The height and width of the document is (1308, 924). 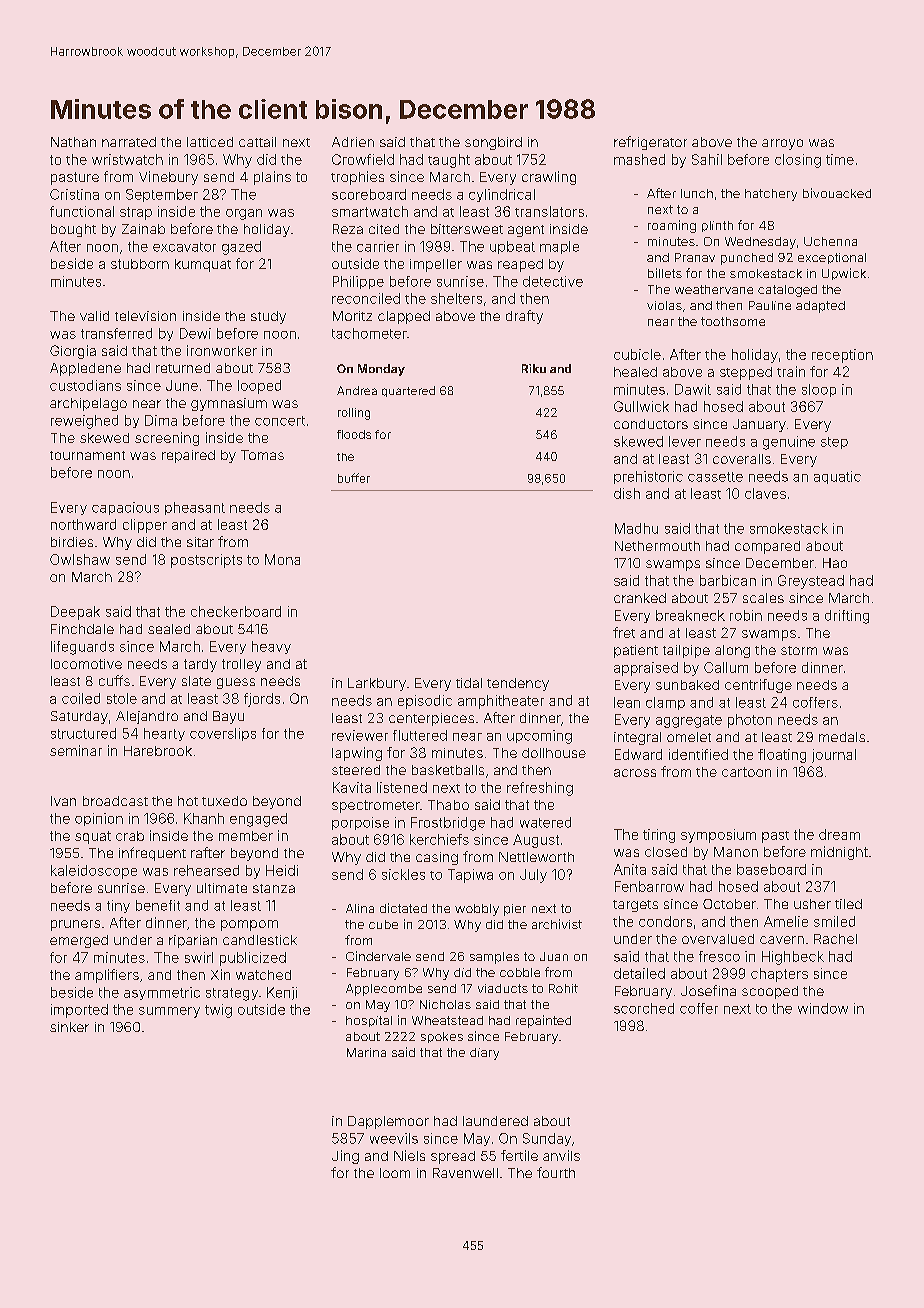 What do you see at coordinates (715, 477) in the document?
I see `cassette` at bounding box center [715, 477].
